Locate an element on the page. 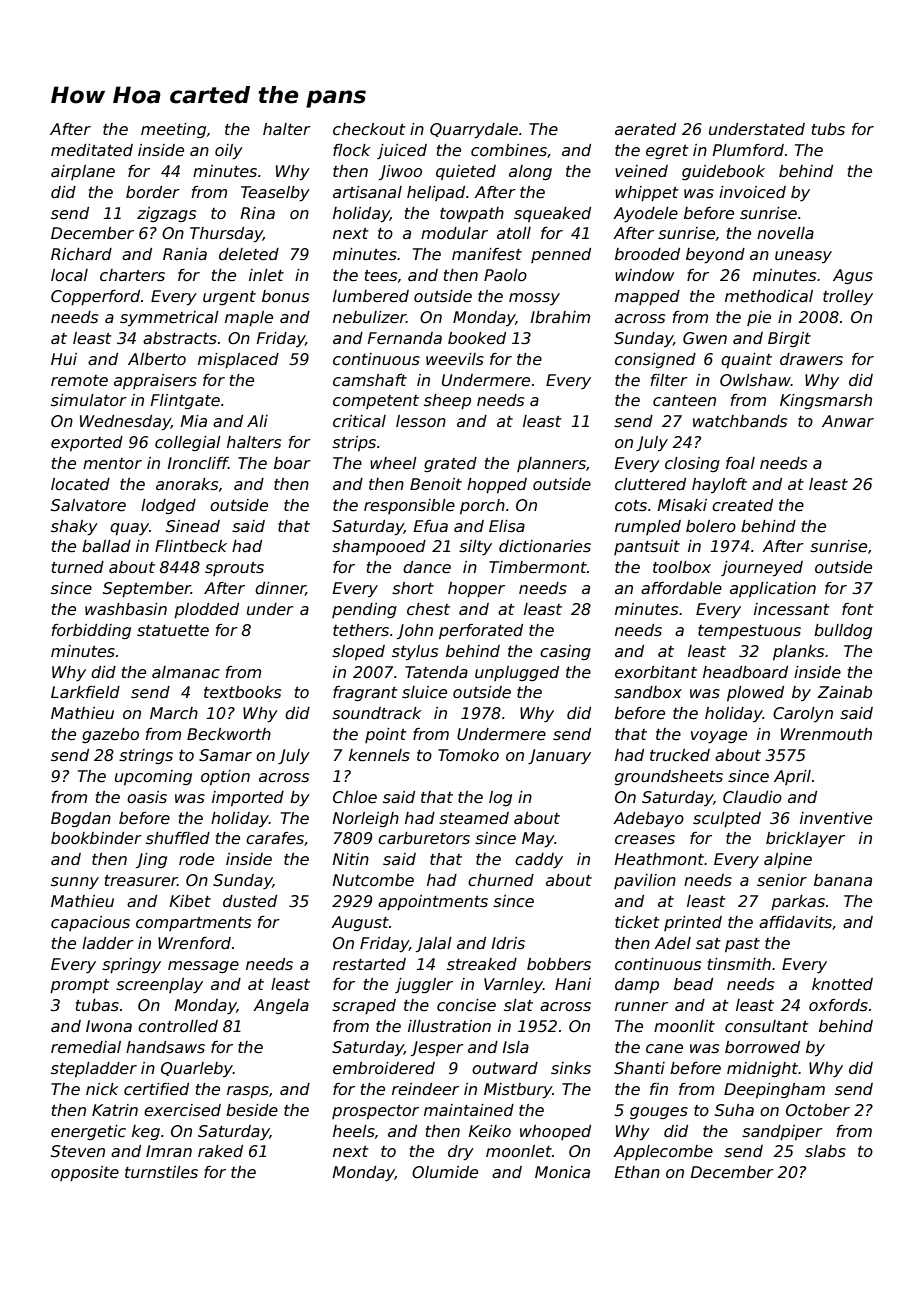 This image has height=1308, width=924. Copperford is located at coordinates (95, 297).
